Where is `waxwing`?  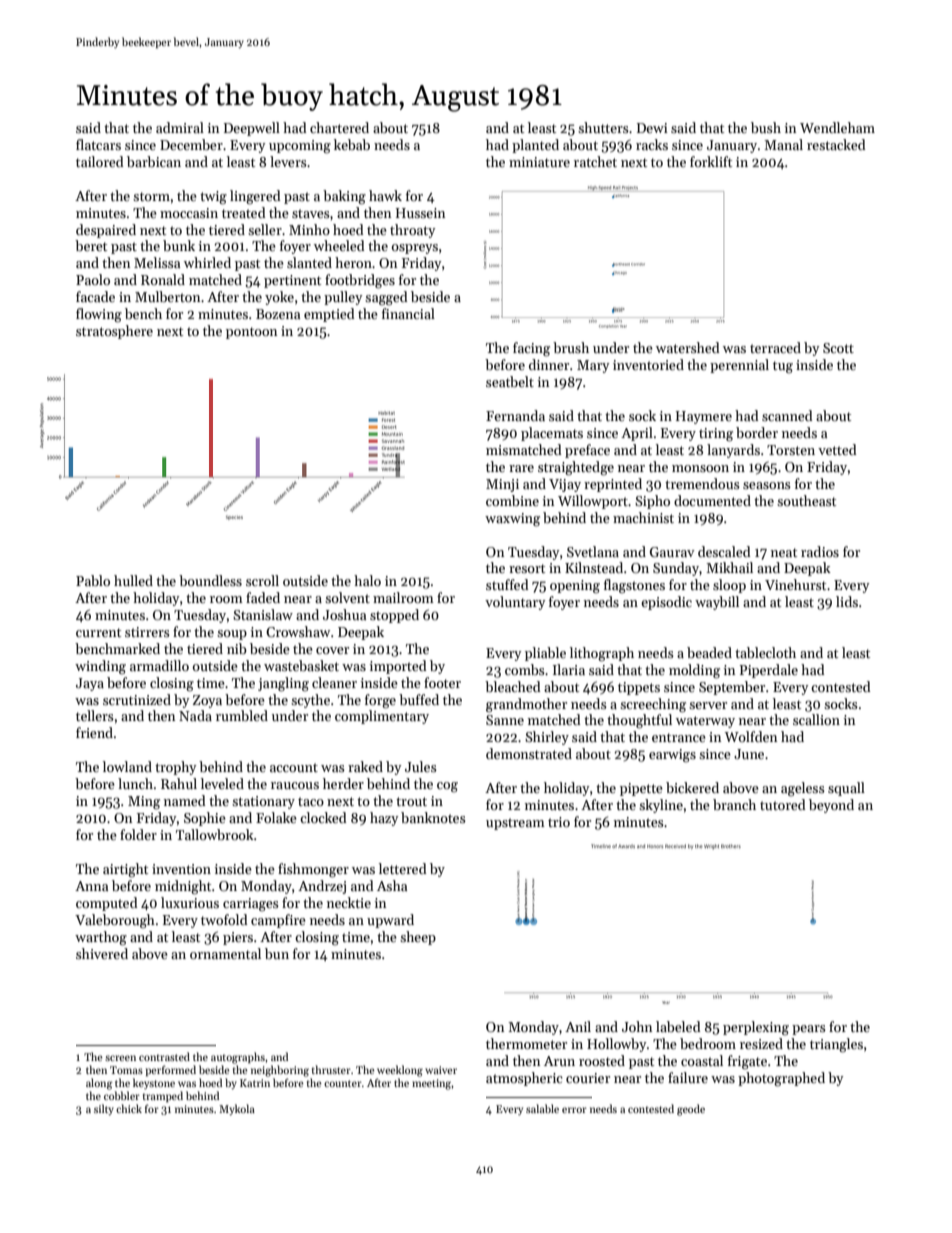 waxwing is located at coordinates (512, 520).
